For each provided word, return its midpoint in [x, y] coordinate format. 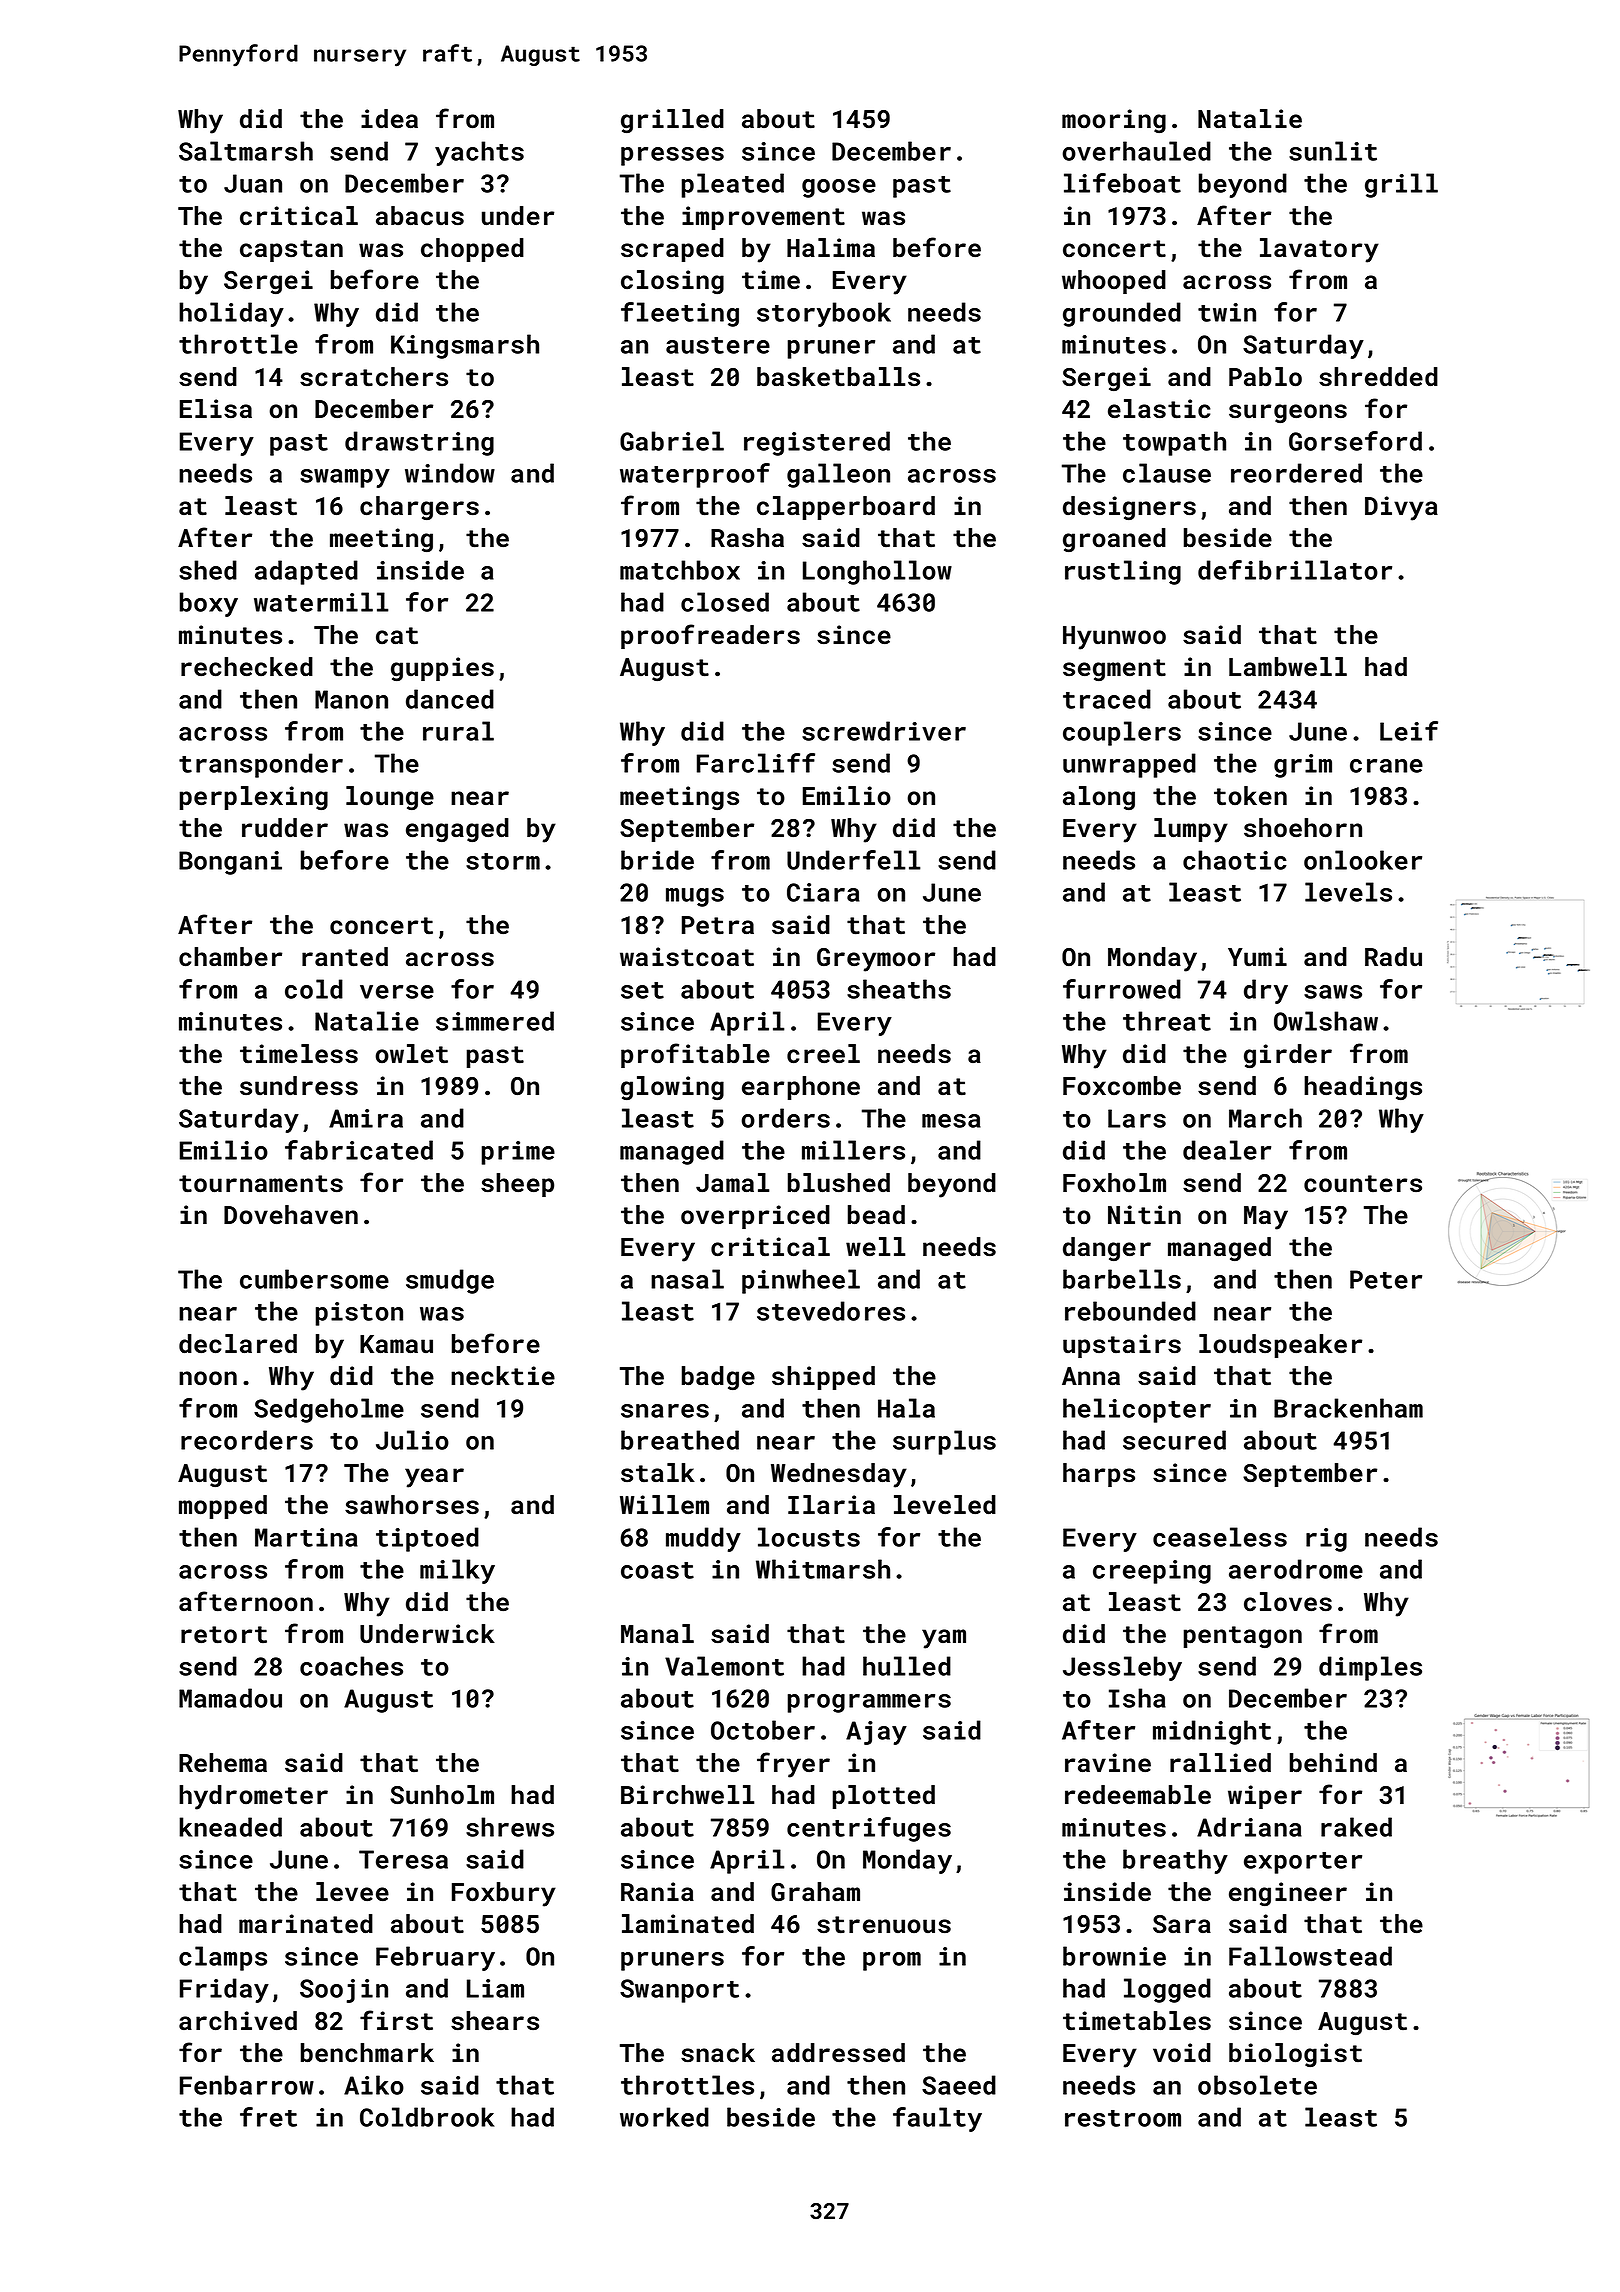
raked [1356, 1827]
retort [224, 1635]
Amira [366, 1118]
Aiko [374, 2085]
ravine [1108, 1763]
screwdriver [884, 731]
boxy [209, 604]
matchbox [680, 570]
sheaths [899, 989]
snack [718, 2053]
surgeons [1288, 414]
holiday [231, 314]
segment [1114, 670]
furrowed [1122, 989]
